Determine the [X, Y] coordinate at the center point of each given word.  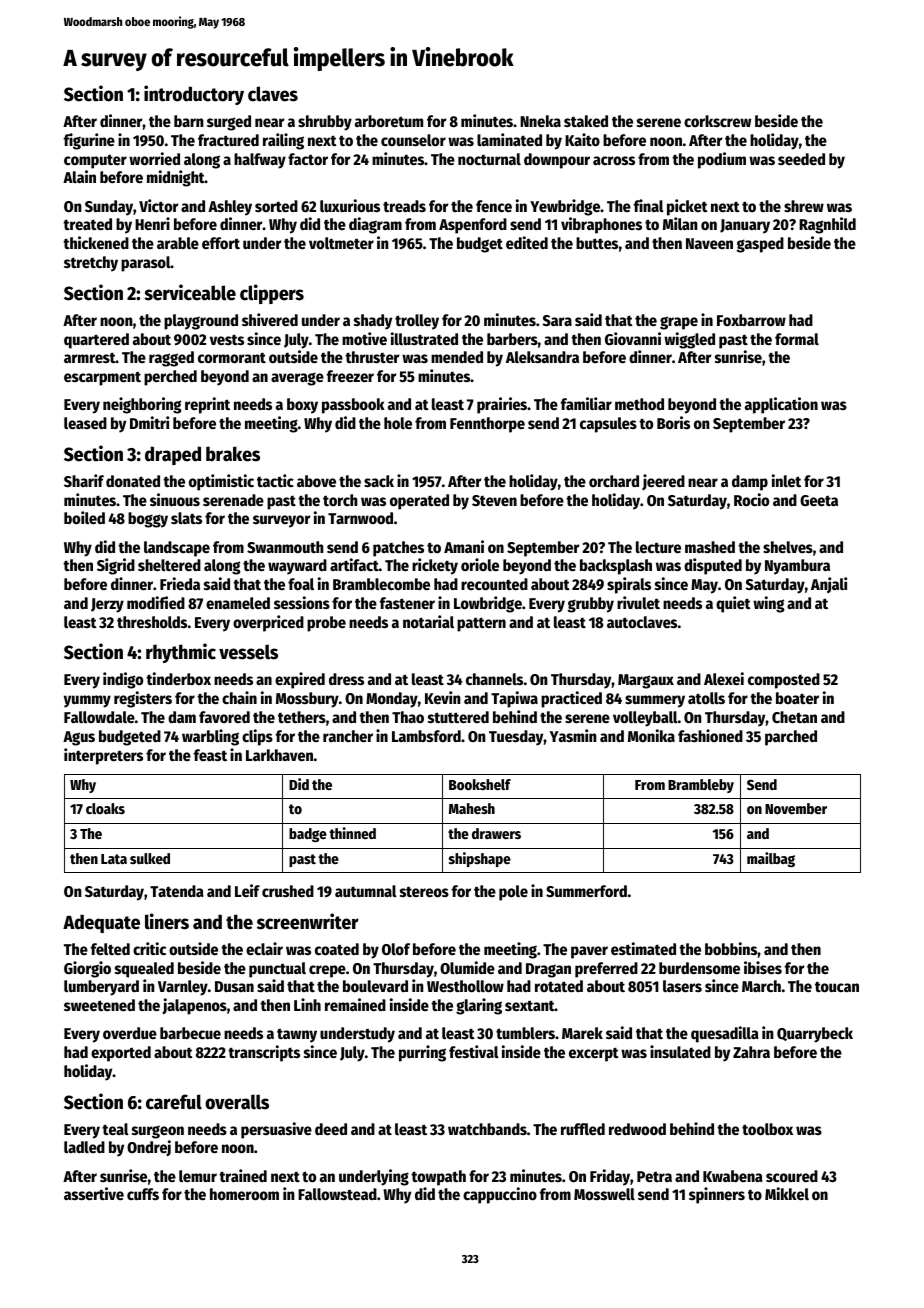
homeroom [244, 1194]
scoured [792, 1176]
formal [797, 339]
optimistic [221, 482]
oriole [480, 564]
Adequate [101, 923]
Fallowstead [337, 1194]
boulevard [375, 986]
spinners [717, 1195]
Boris [673, 422]
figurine [89, 141]
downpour [557, 161]
